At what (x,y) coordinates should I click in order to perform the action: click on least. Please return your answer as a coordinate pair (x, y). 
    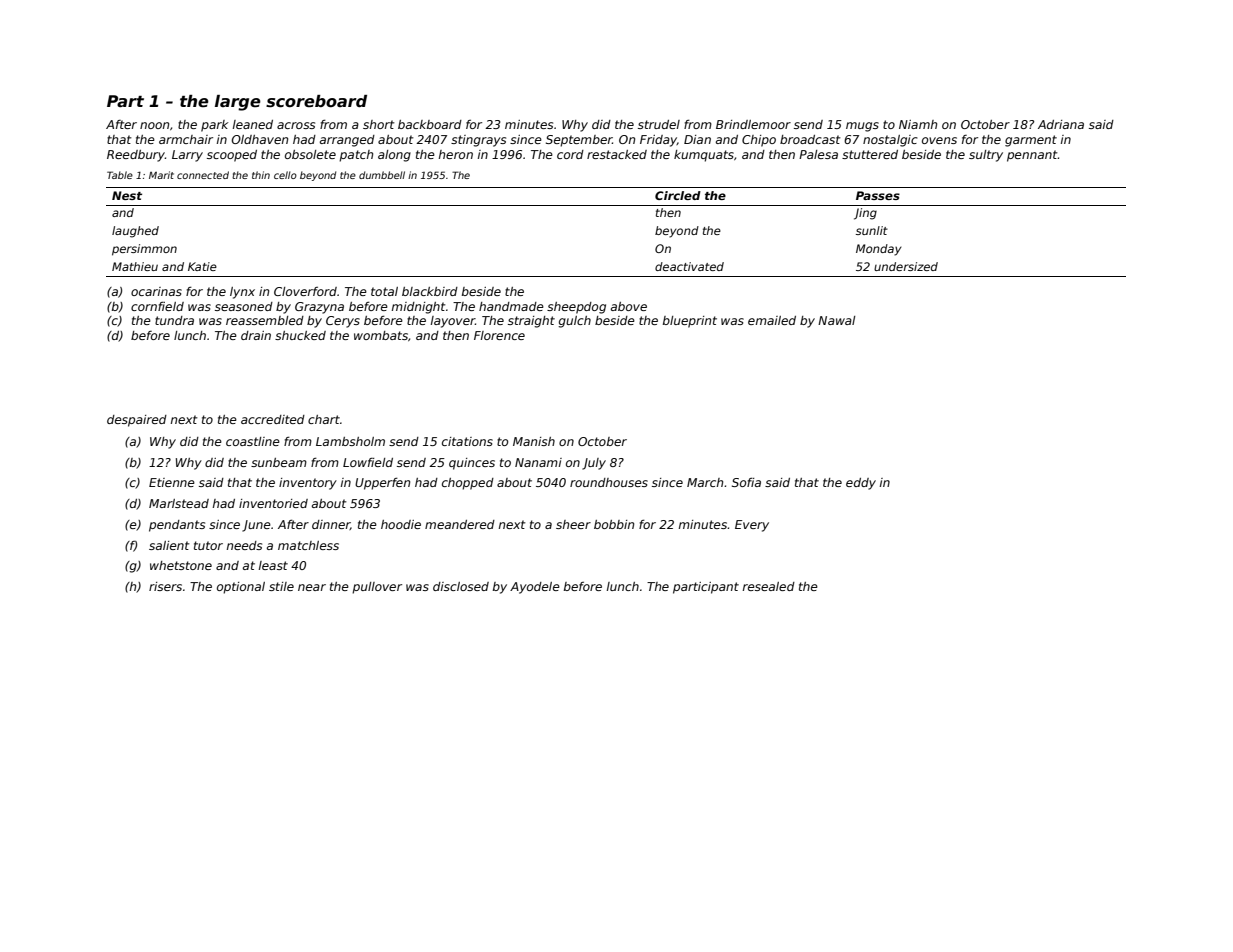
    Looking at the image, I should click on (273, 565).
